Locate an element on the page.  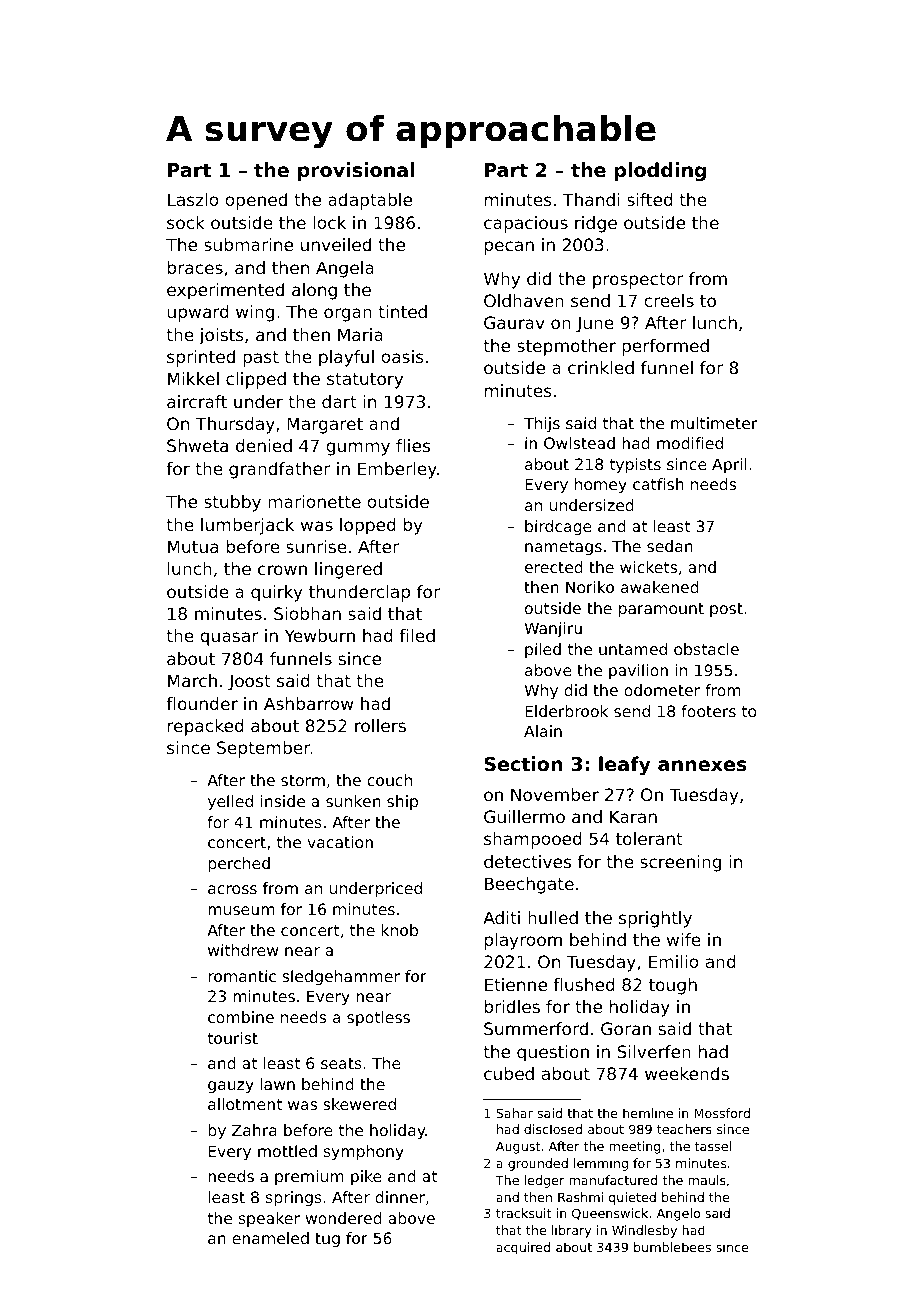
sledgehammer is located at coordinates (341, 977).
